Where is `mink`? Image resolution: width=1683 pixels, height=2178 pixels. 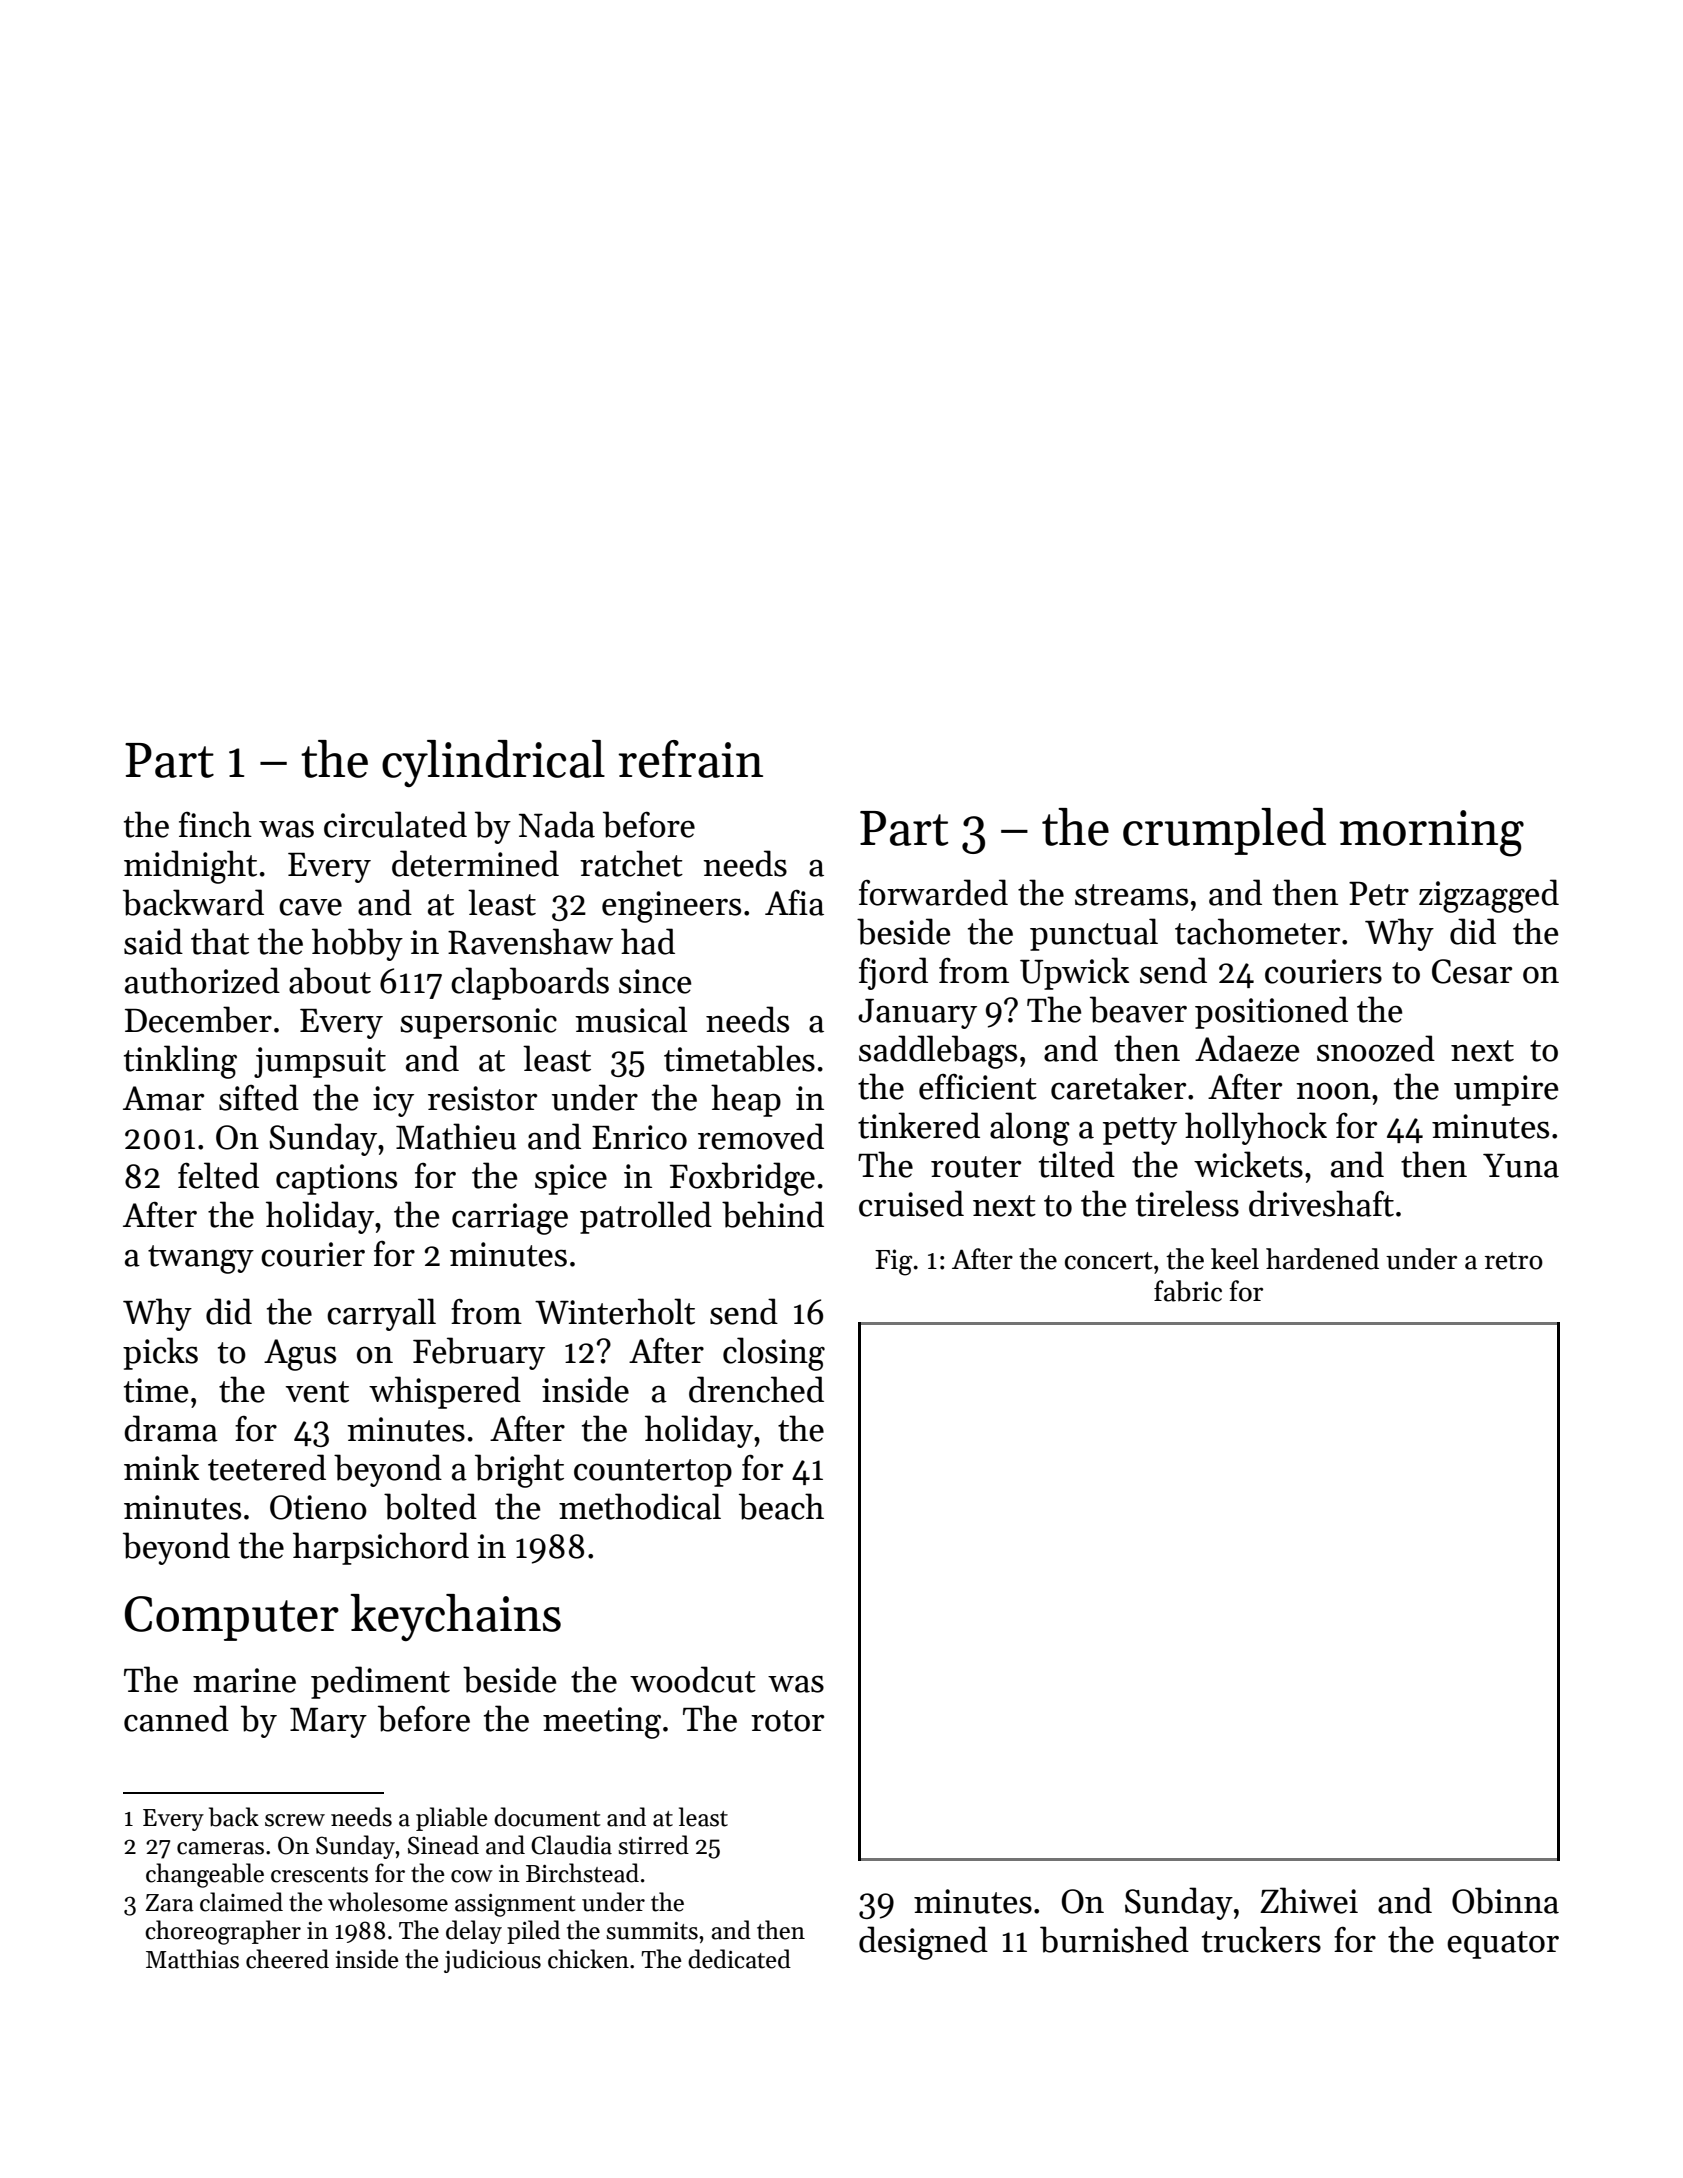
mink is located at coordinates (161, 1467).
